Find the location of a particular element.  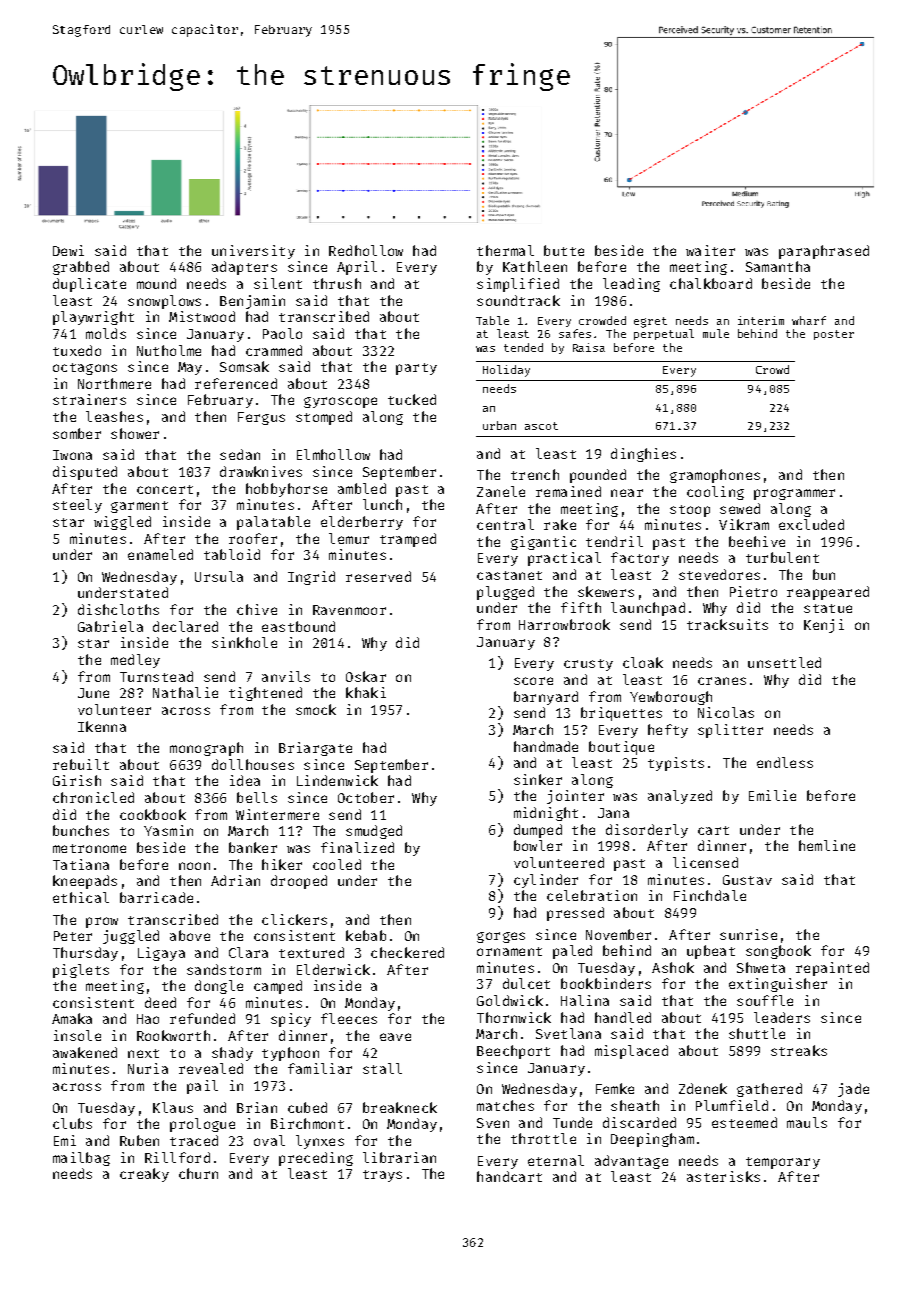

score is located at coordinates (533, 681).
